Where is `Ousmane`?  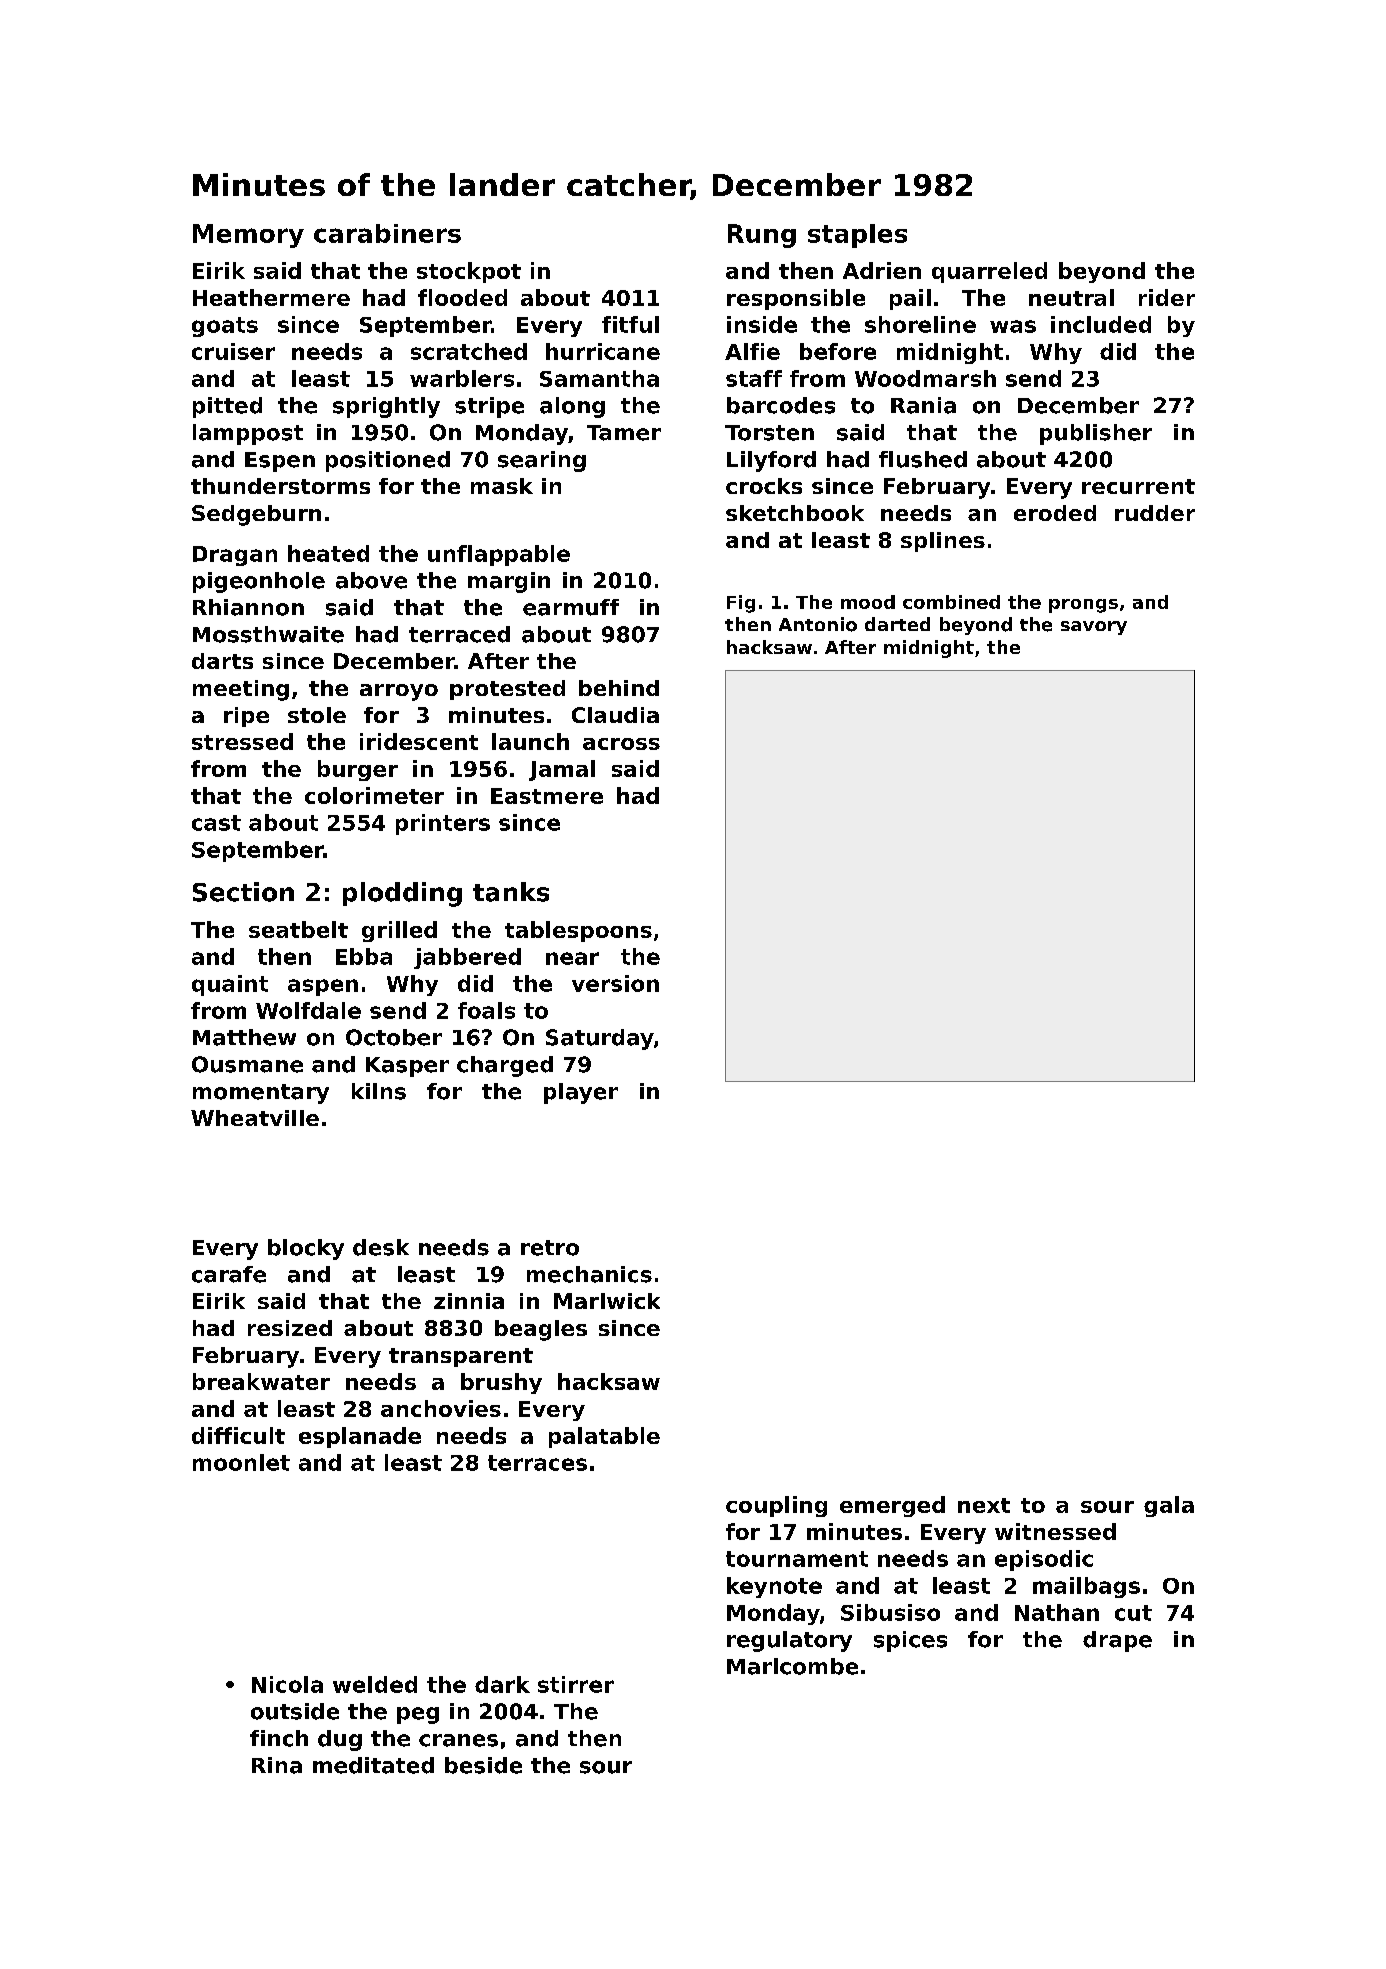 Ousmane is located at coordinates (247, 1064).
